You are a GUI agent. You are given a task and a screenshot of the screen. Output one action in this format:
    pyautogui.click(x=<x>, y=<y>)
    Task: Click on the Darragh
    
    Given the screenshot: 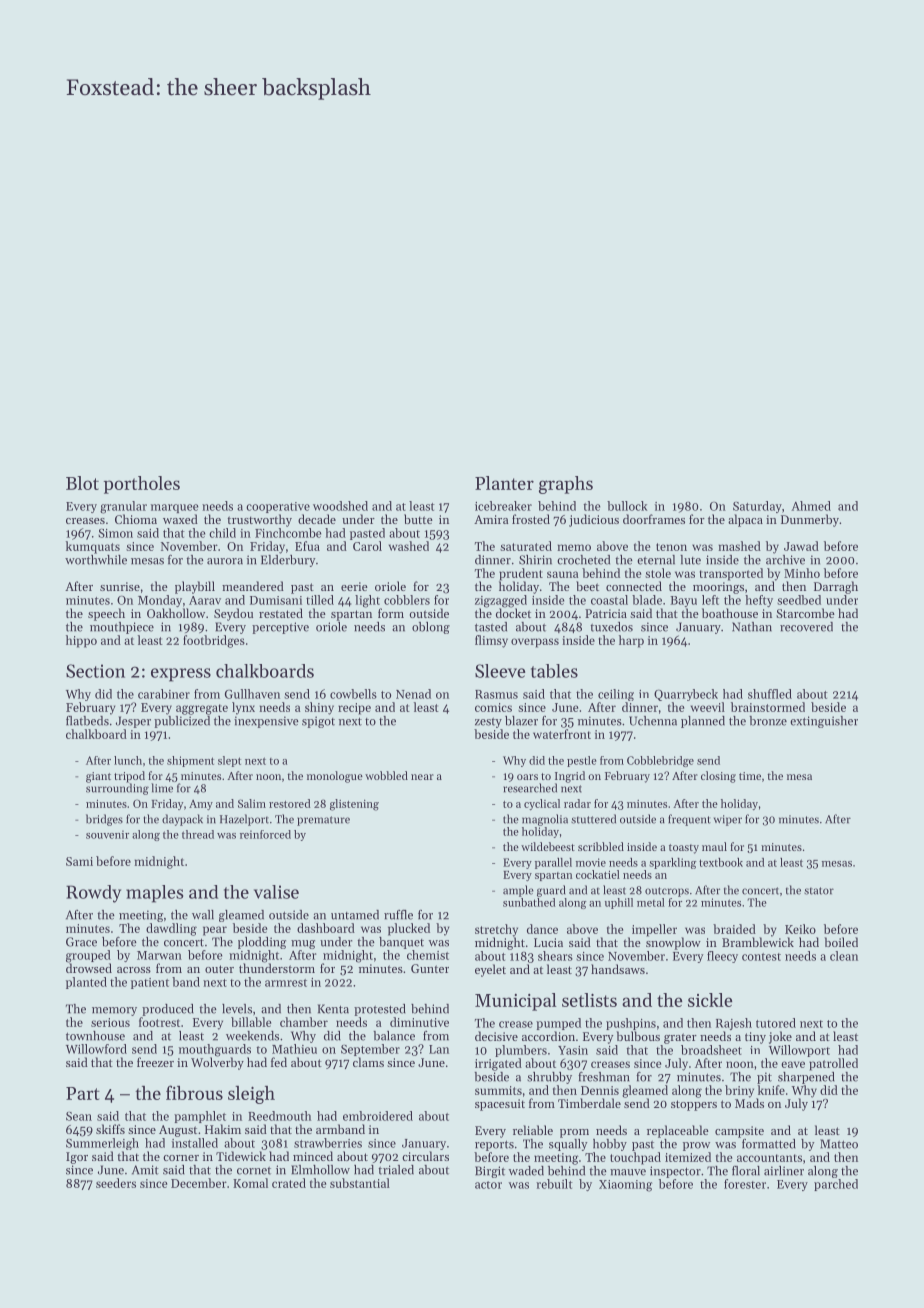 What is the action you would take?
    pyautogui.click(x=836, y=587)
